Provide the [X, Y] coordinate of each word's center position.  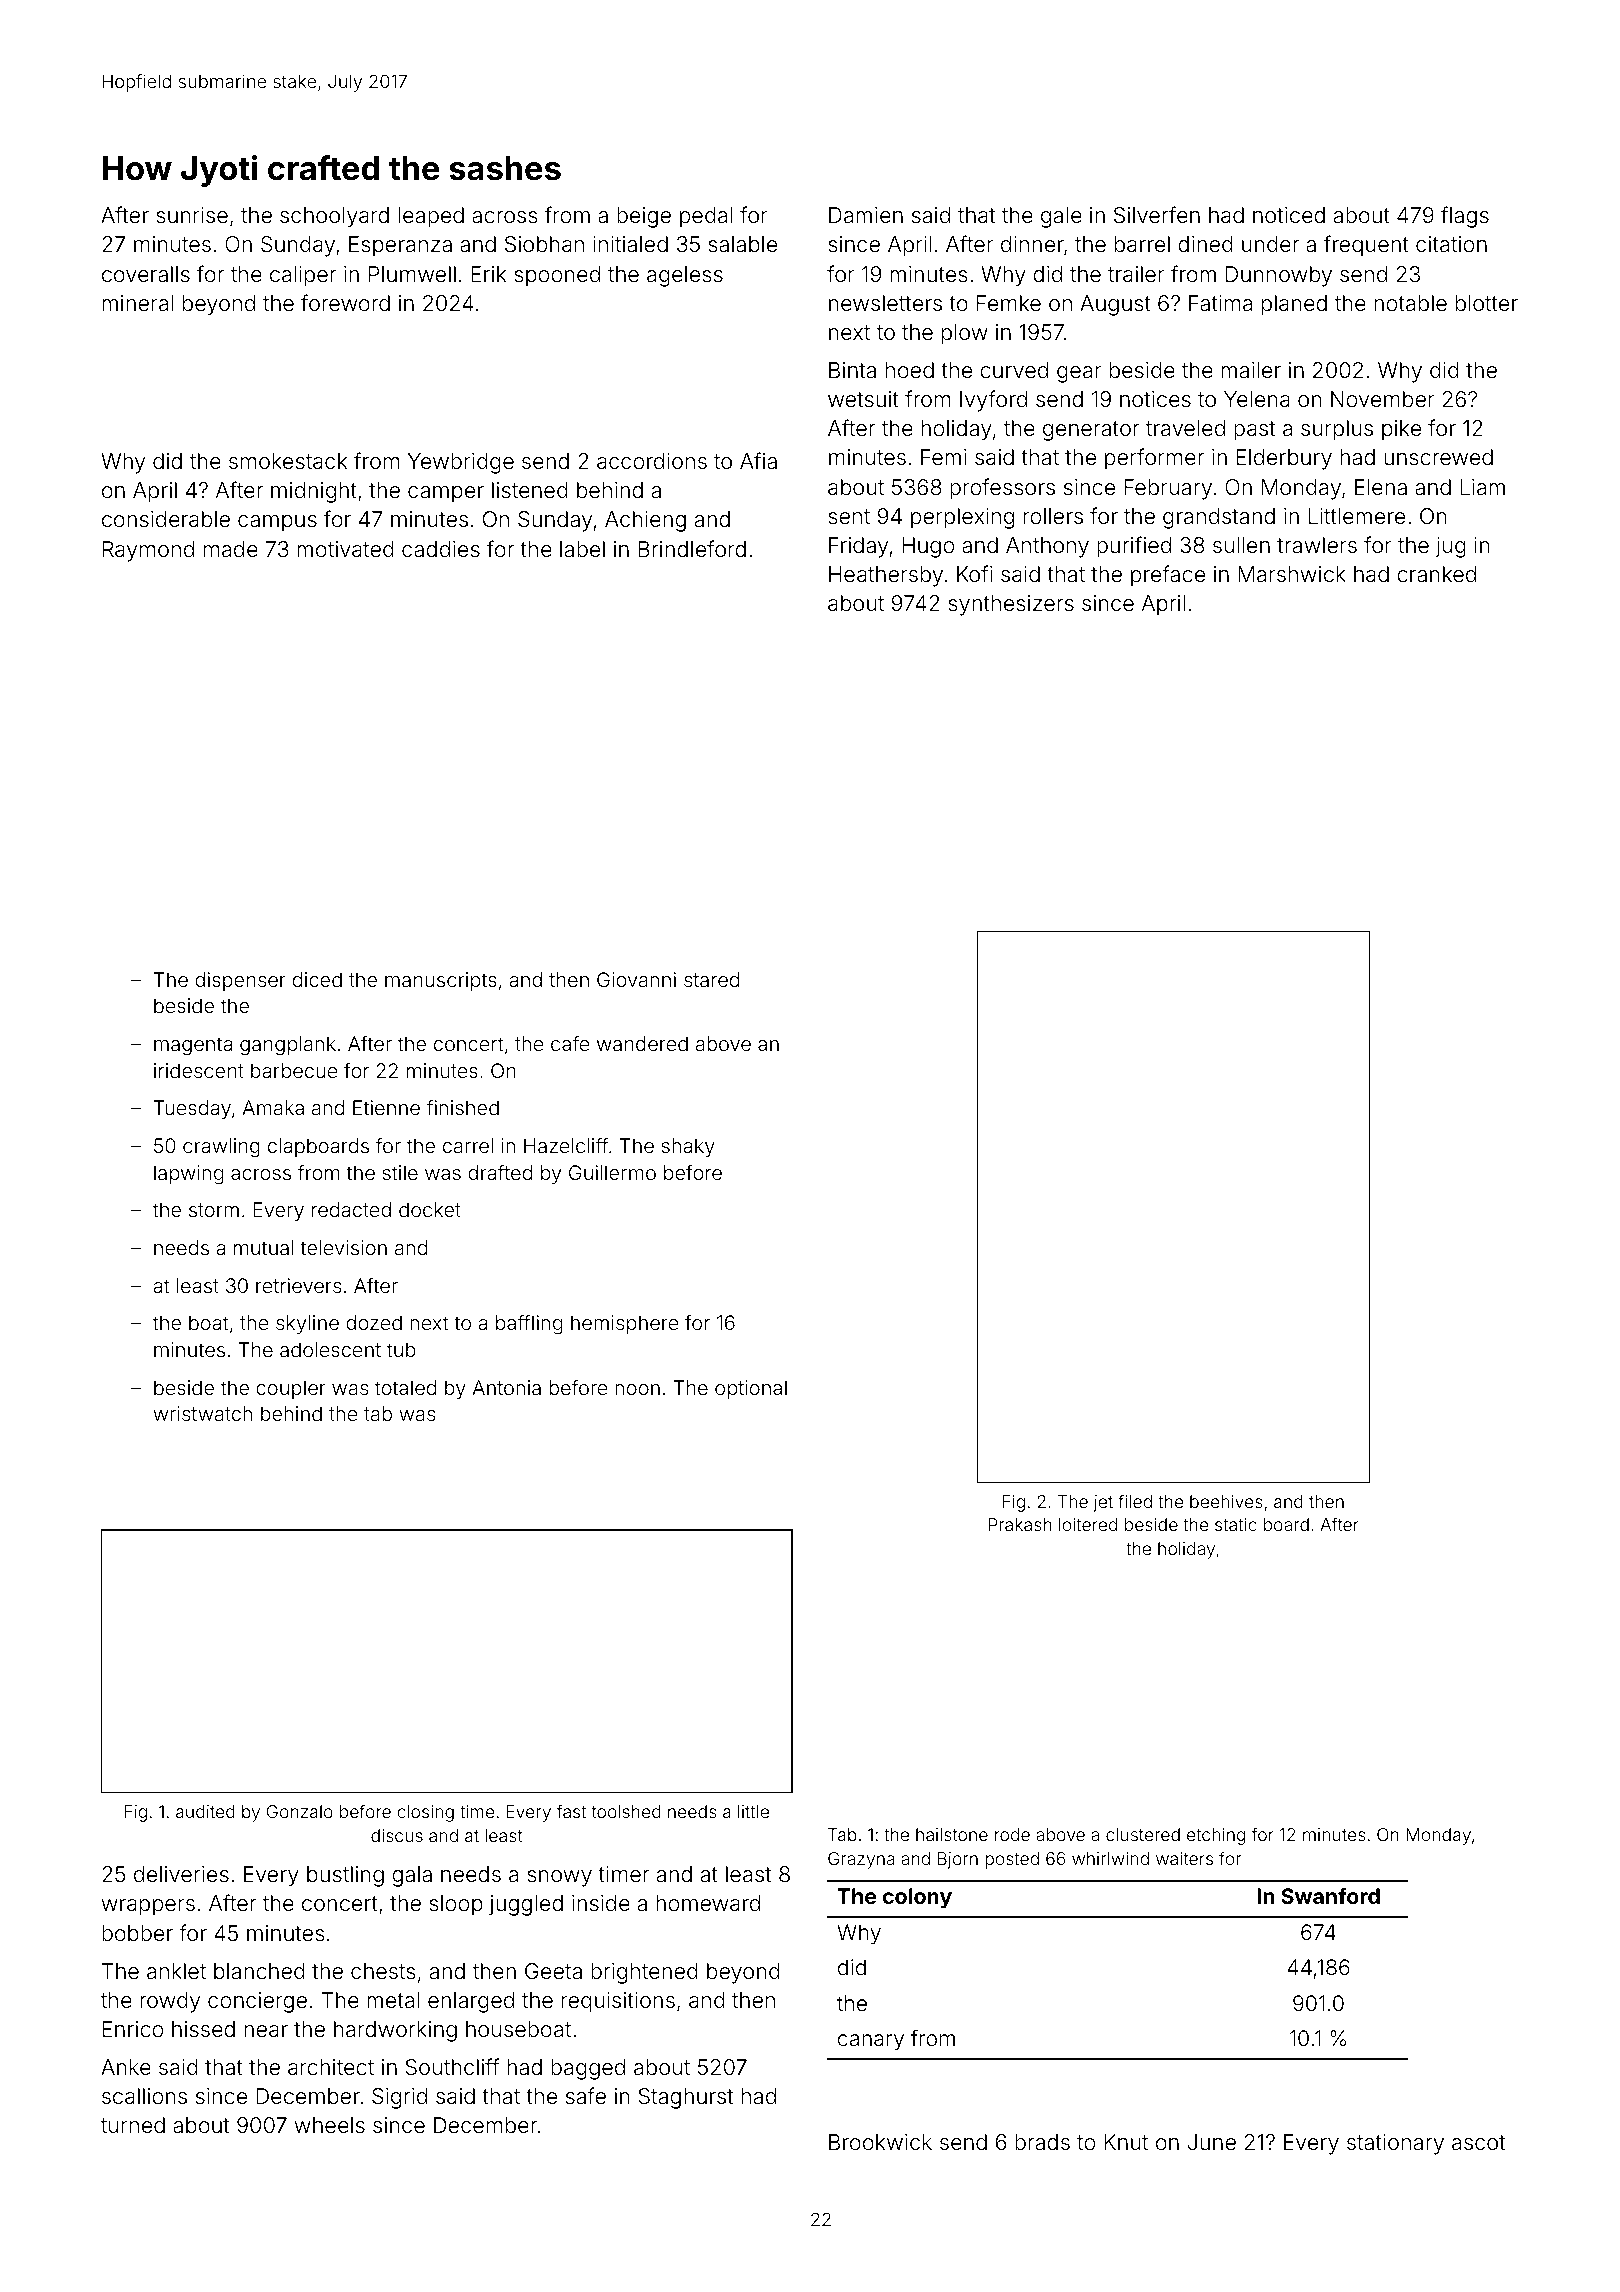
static [1236, 1524]
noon [637, 1389]
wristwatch [202, 1413]
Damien [866, 215]
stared [711, 979]
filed [1135, 1501]
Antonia [506, 1387]
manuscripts [441, 981]
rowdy [170, 2002]
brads [1042, 2142]
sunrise [192, 215]
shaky [688, 1147]
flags [1465, 217]
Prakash [1020, 1524]
